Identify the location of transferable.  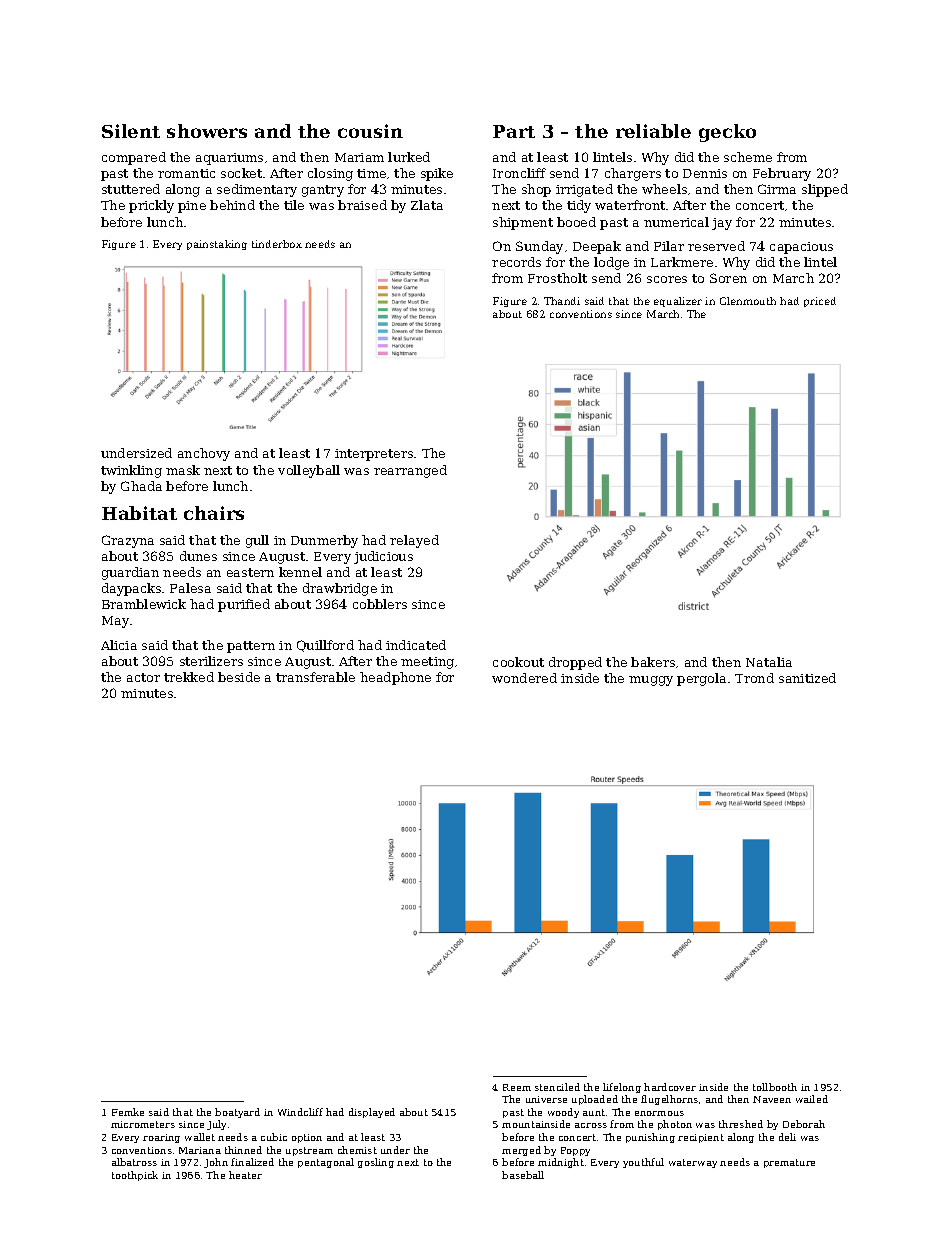
(315, 677).
